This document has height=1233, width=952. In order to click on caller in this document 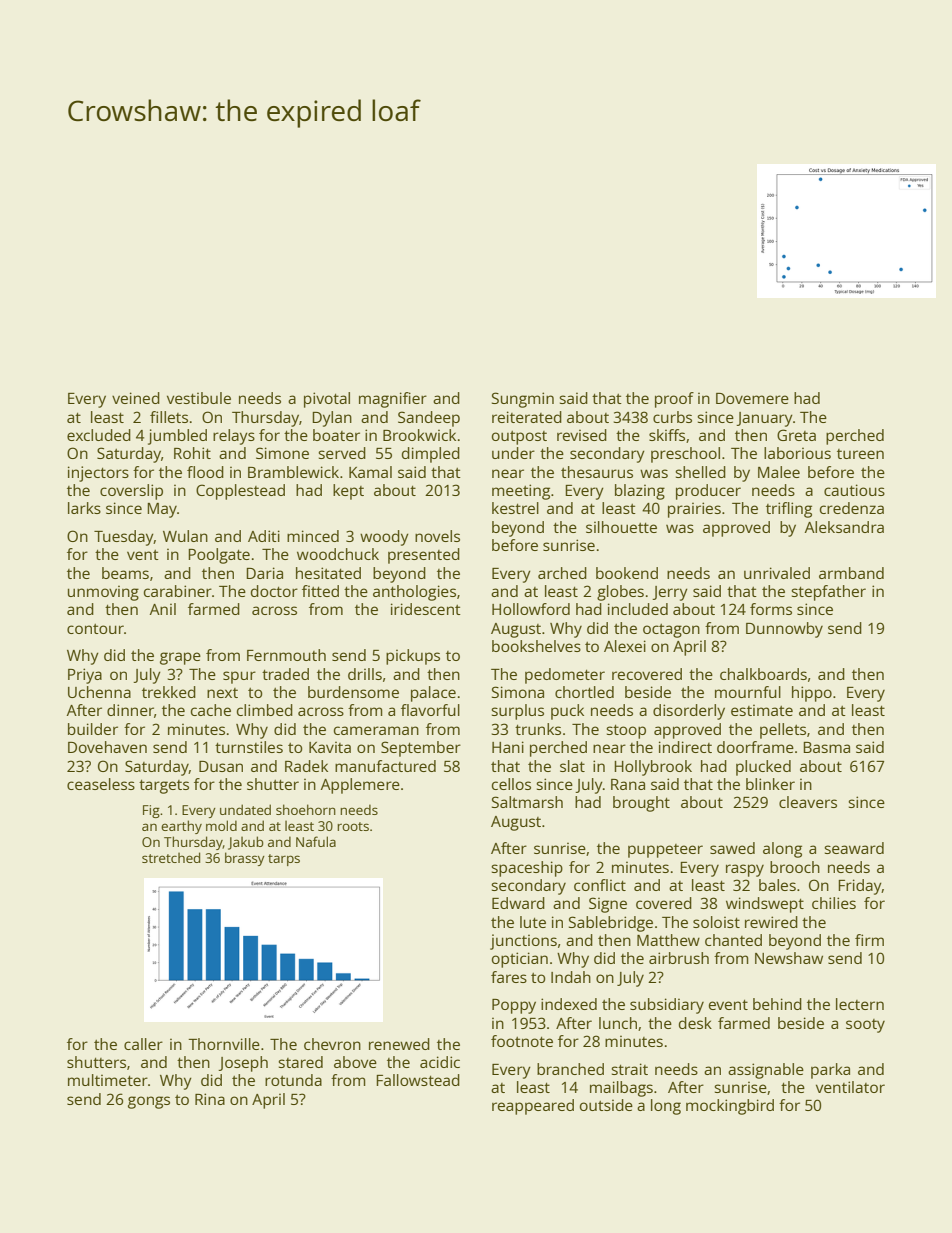, I will do `click(143, 1044)`.
